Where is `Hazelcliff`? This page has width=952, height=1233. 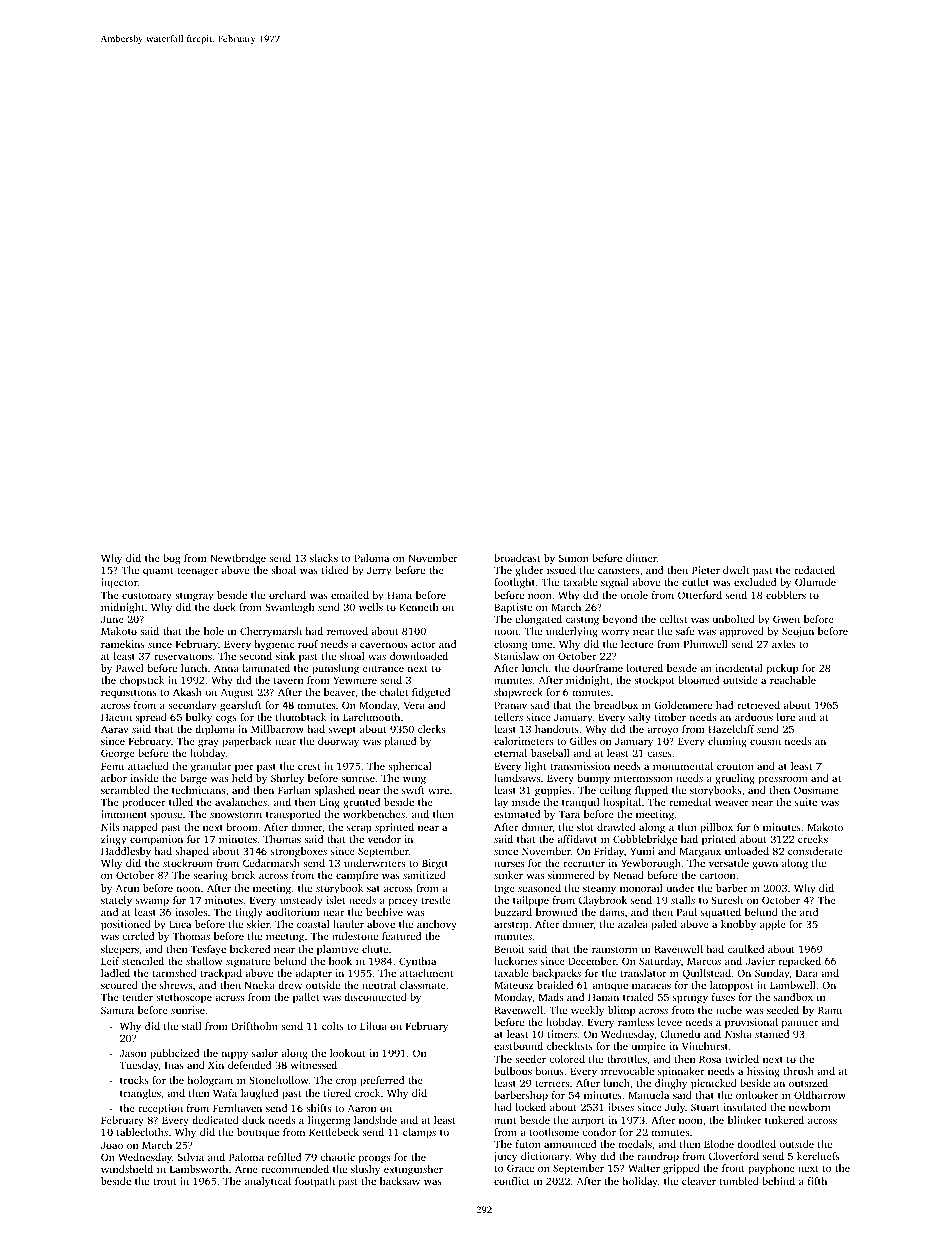 Hazelcliff is located at coordinates (731, 729).
